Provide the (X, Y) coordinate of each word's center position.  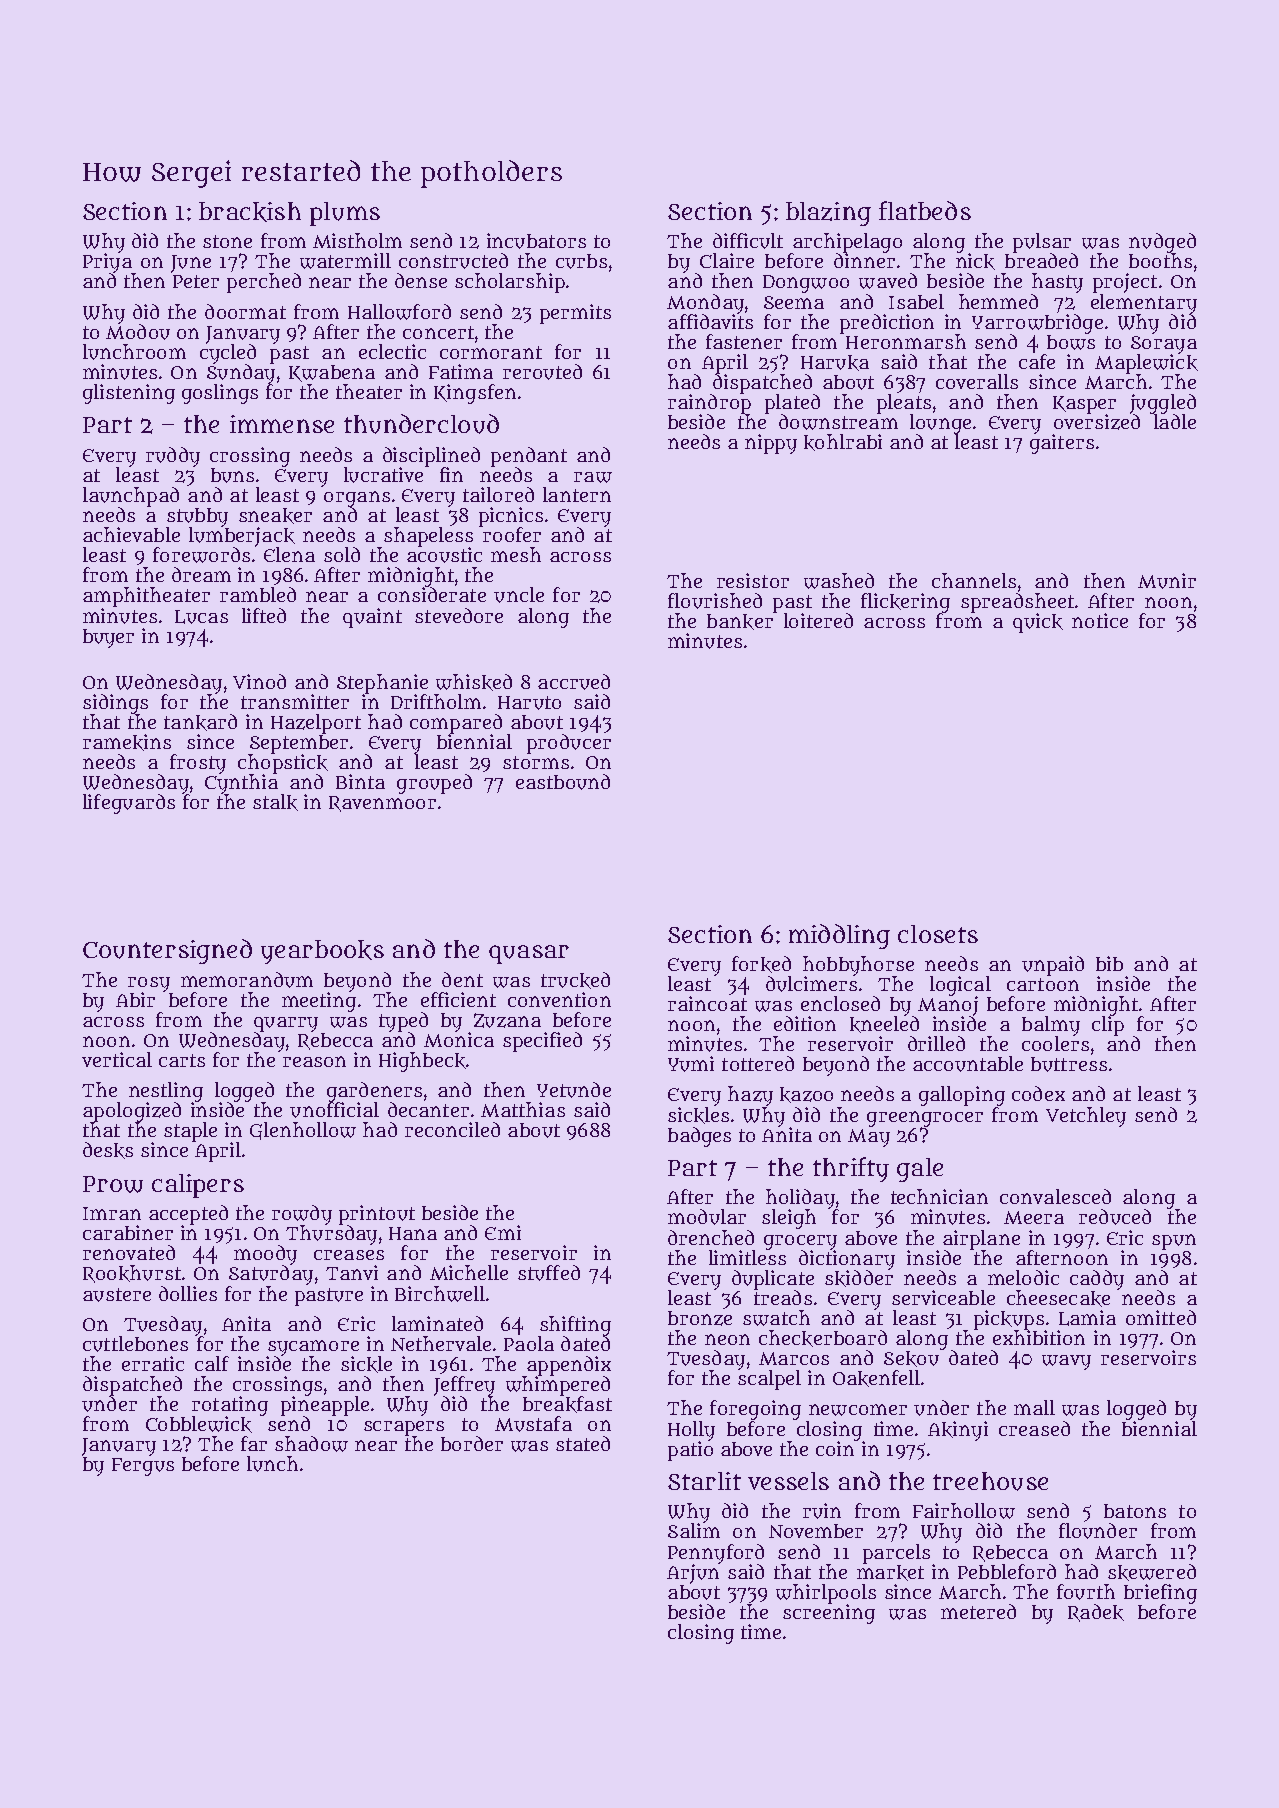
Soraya (1164, 345)
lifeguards (129, 804)
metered (978, 1611)
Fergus (143, 1467)
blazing (828, 214)
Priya (107, 263)
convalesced (1055, 1196)
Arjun (693, 1574)
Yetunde (574, 1090)
